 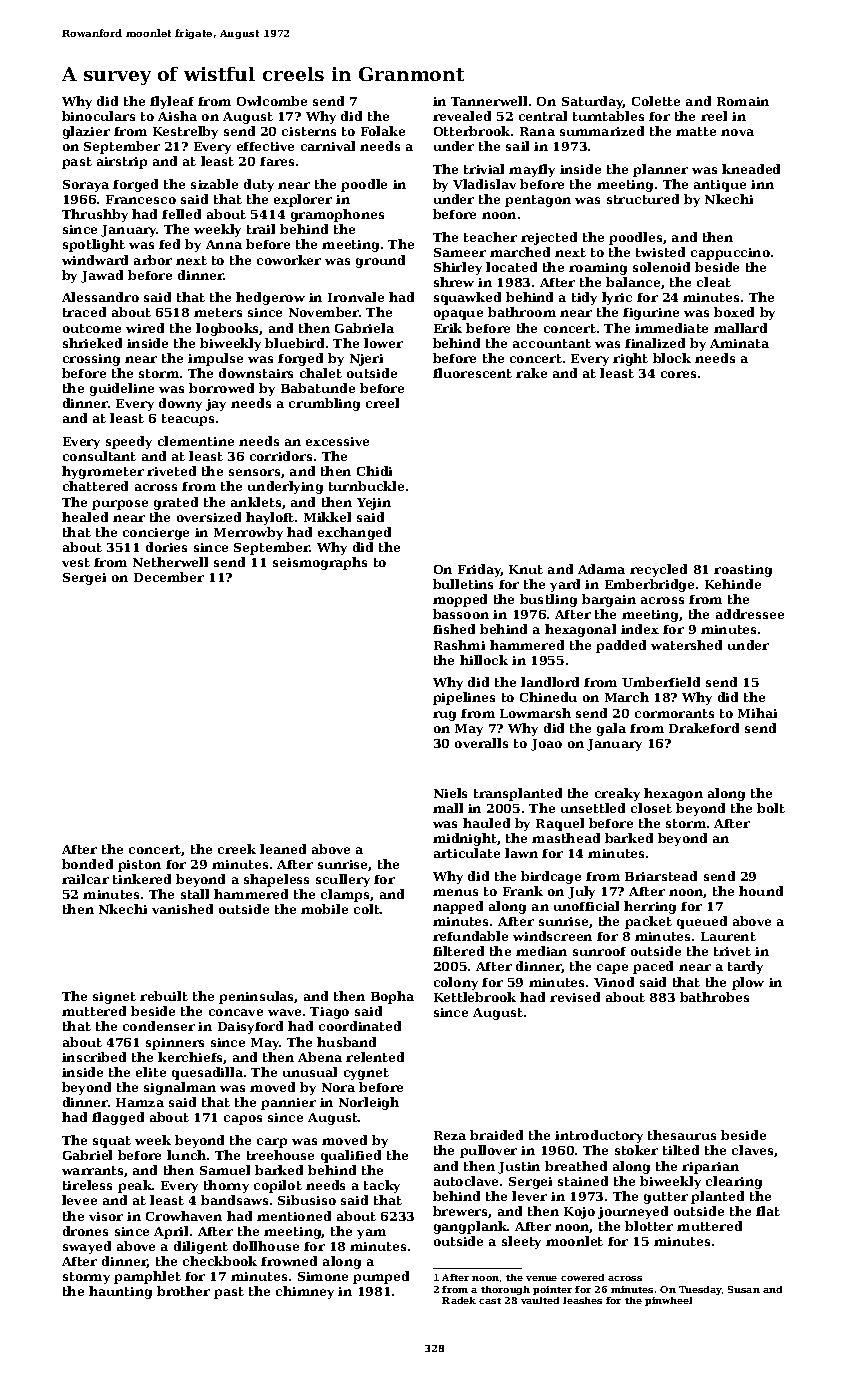 I want to click on flyleaf, so click(x=172, y=102).
